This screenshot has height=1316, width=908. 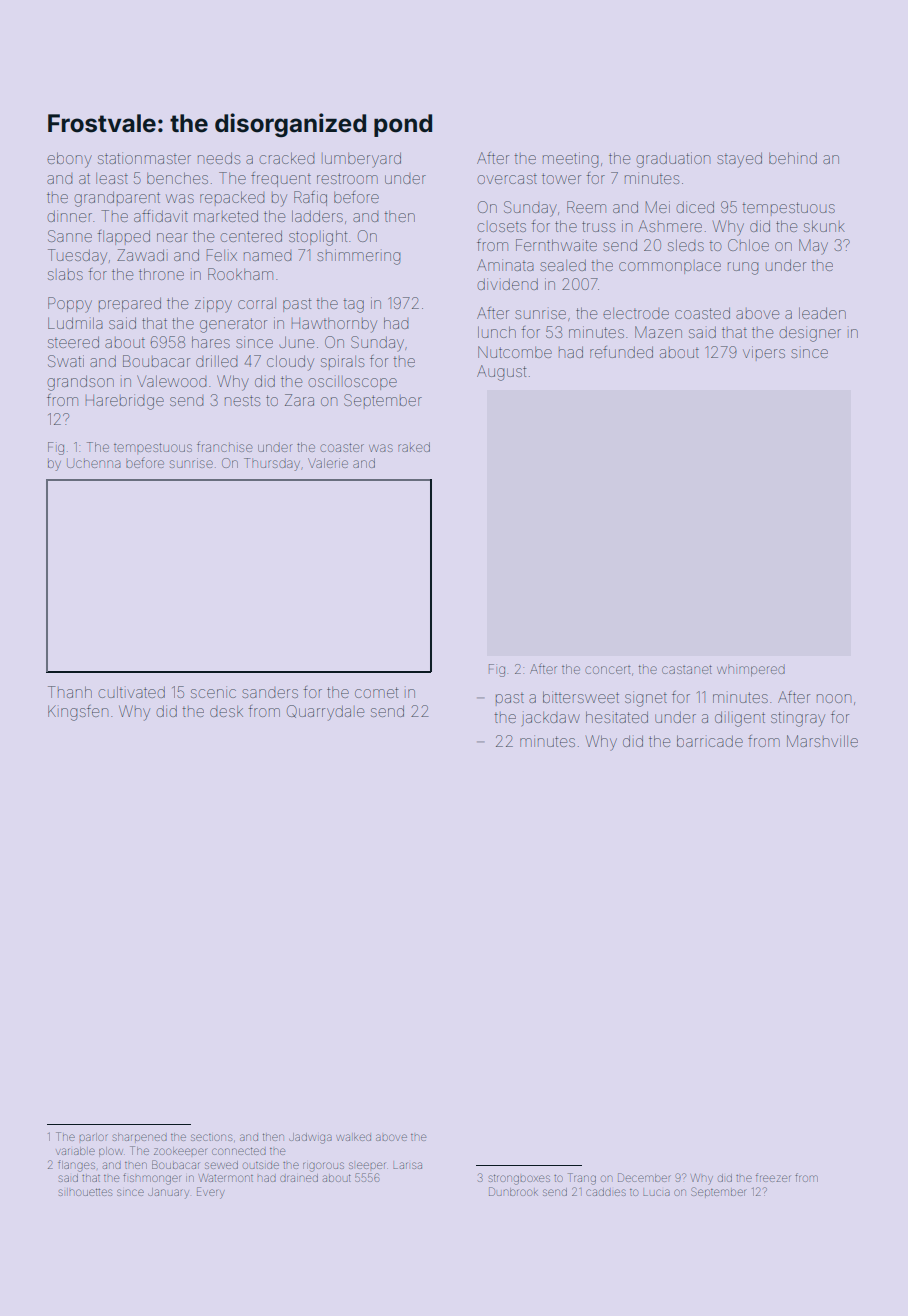 I want to click on meeting, so click(x=570, y=160).
